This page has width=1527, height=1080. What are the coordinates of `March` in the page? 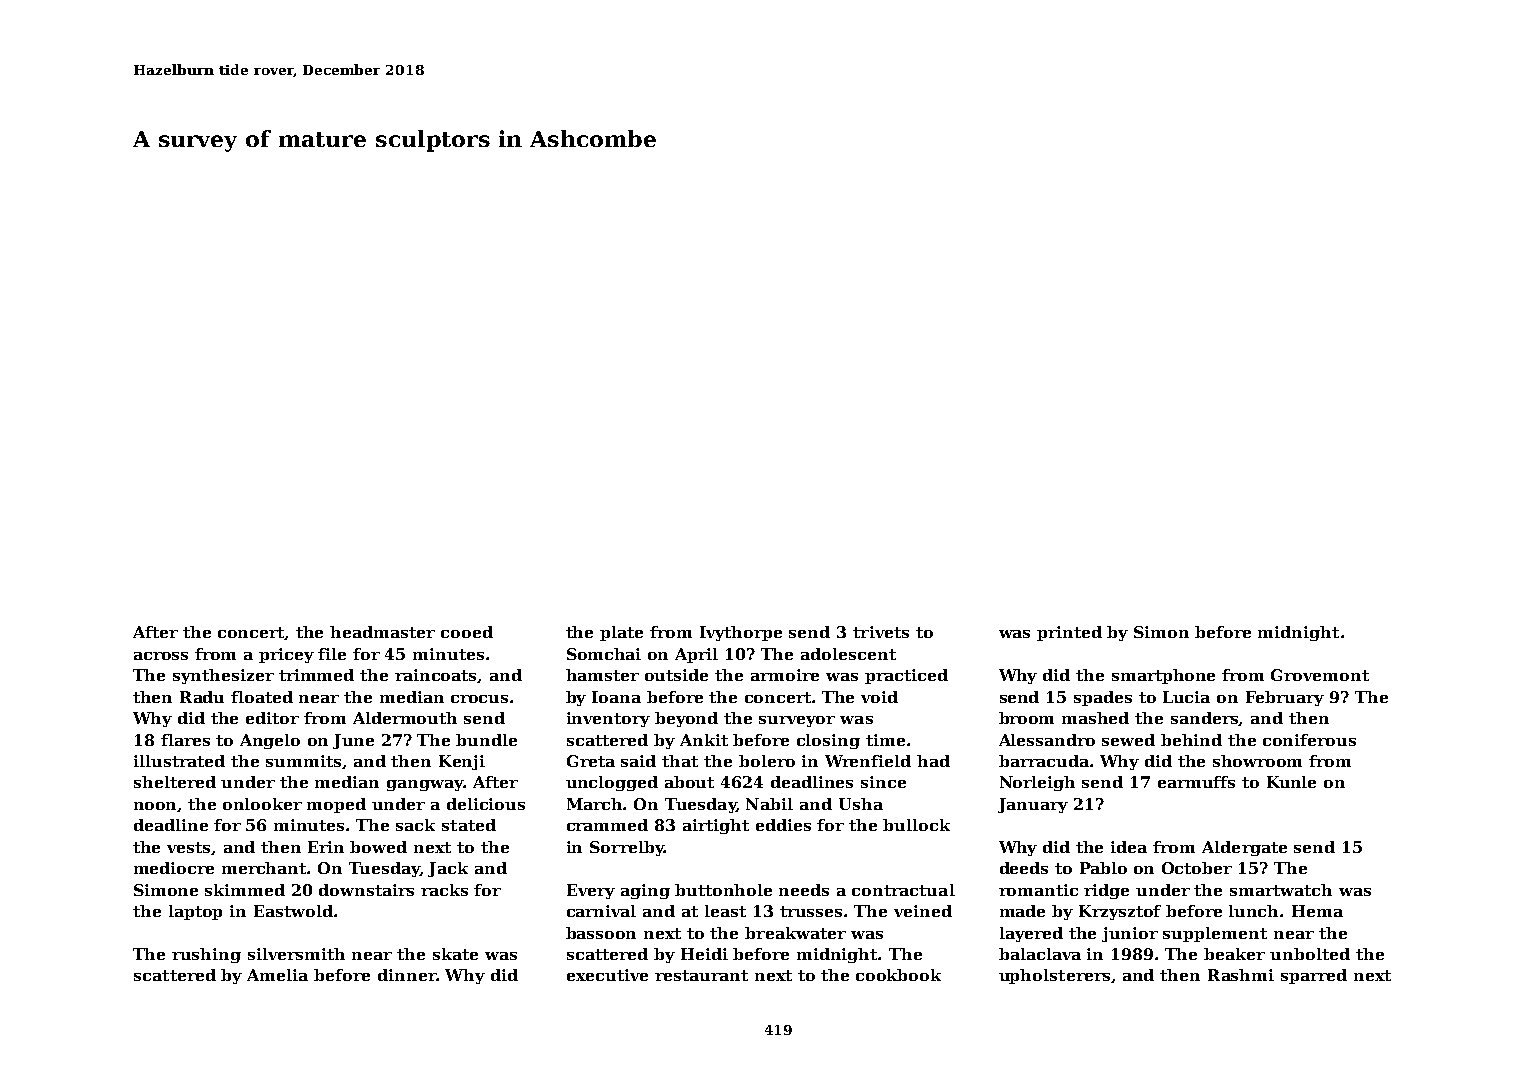 It's located at (595, 804).
